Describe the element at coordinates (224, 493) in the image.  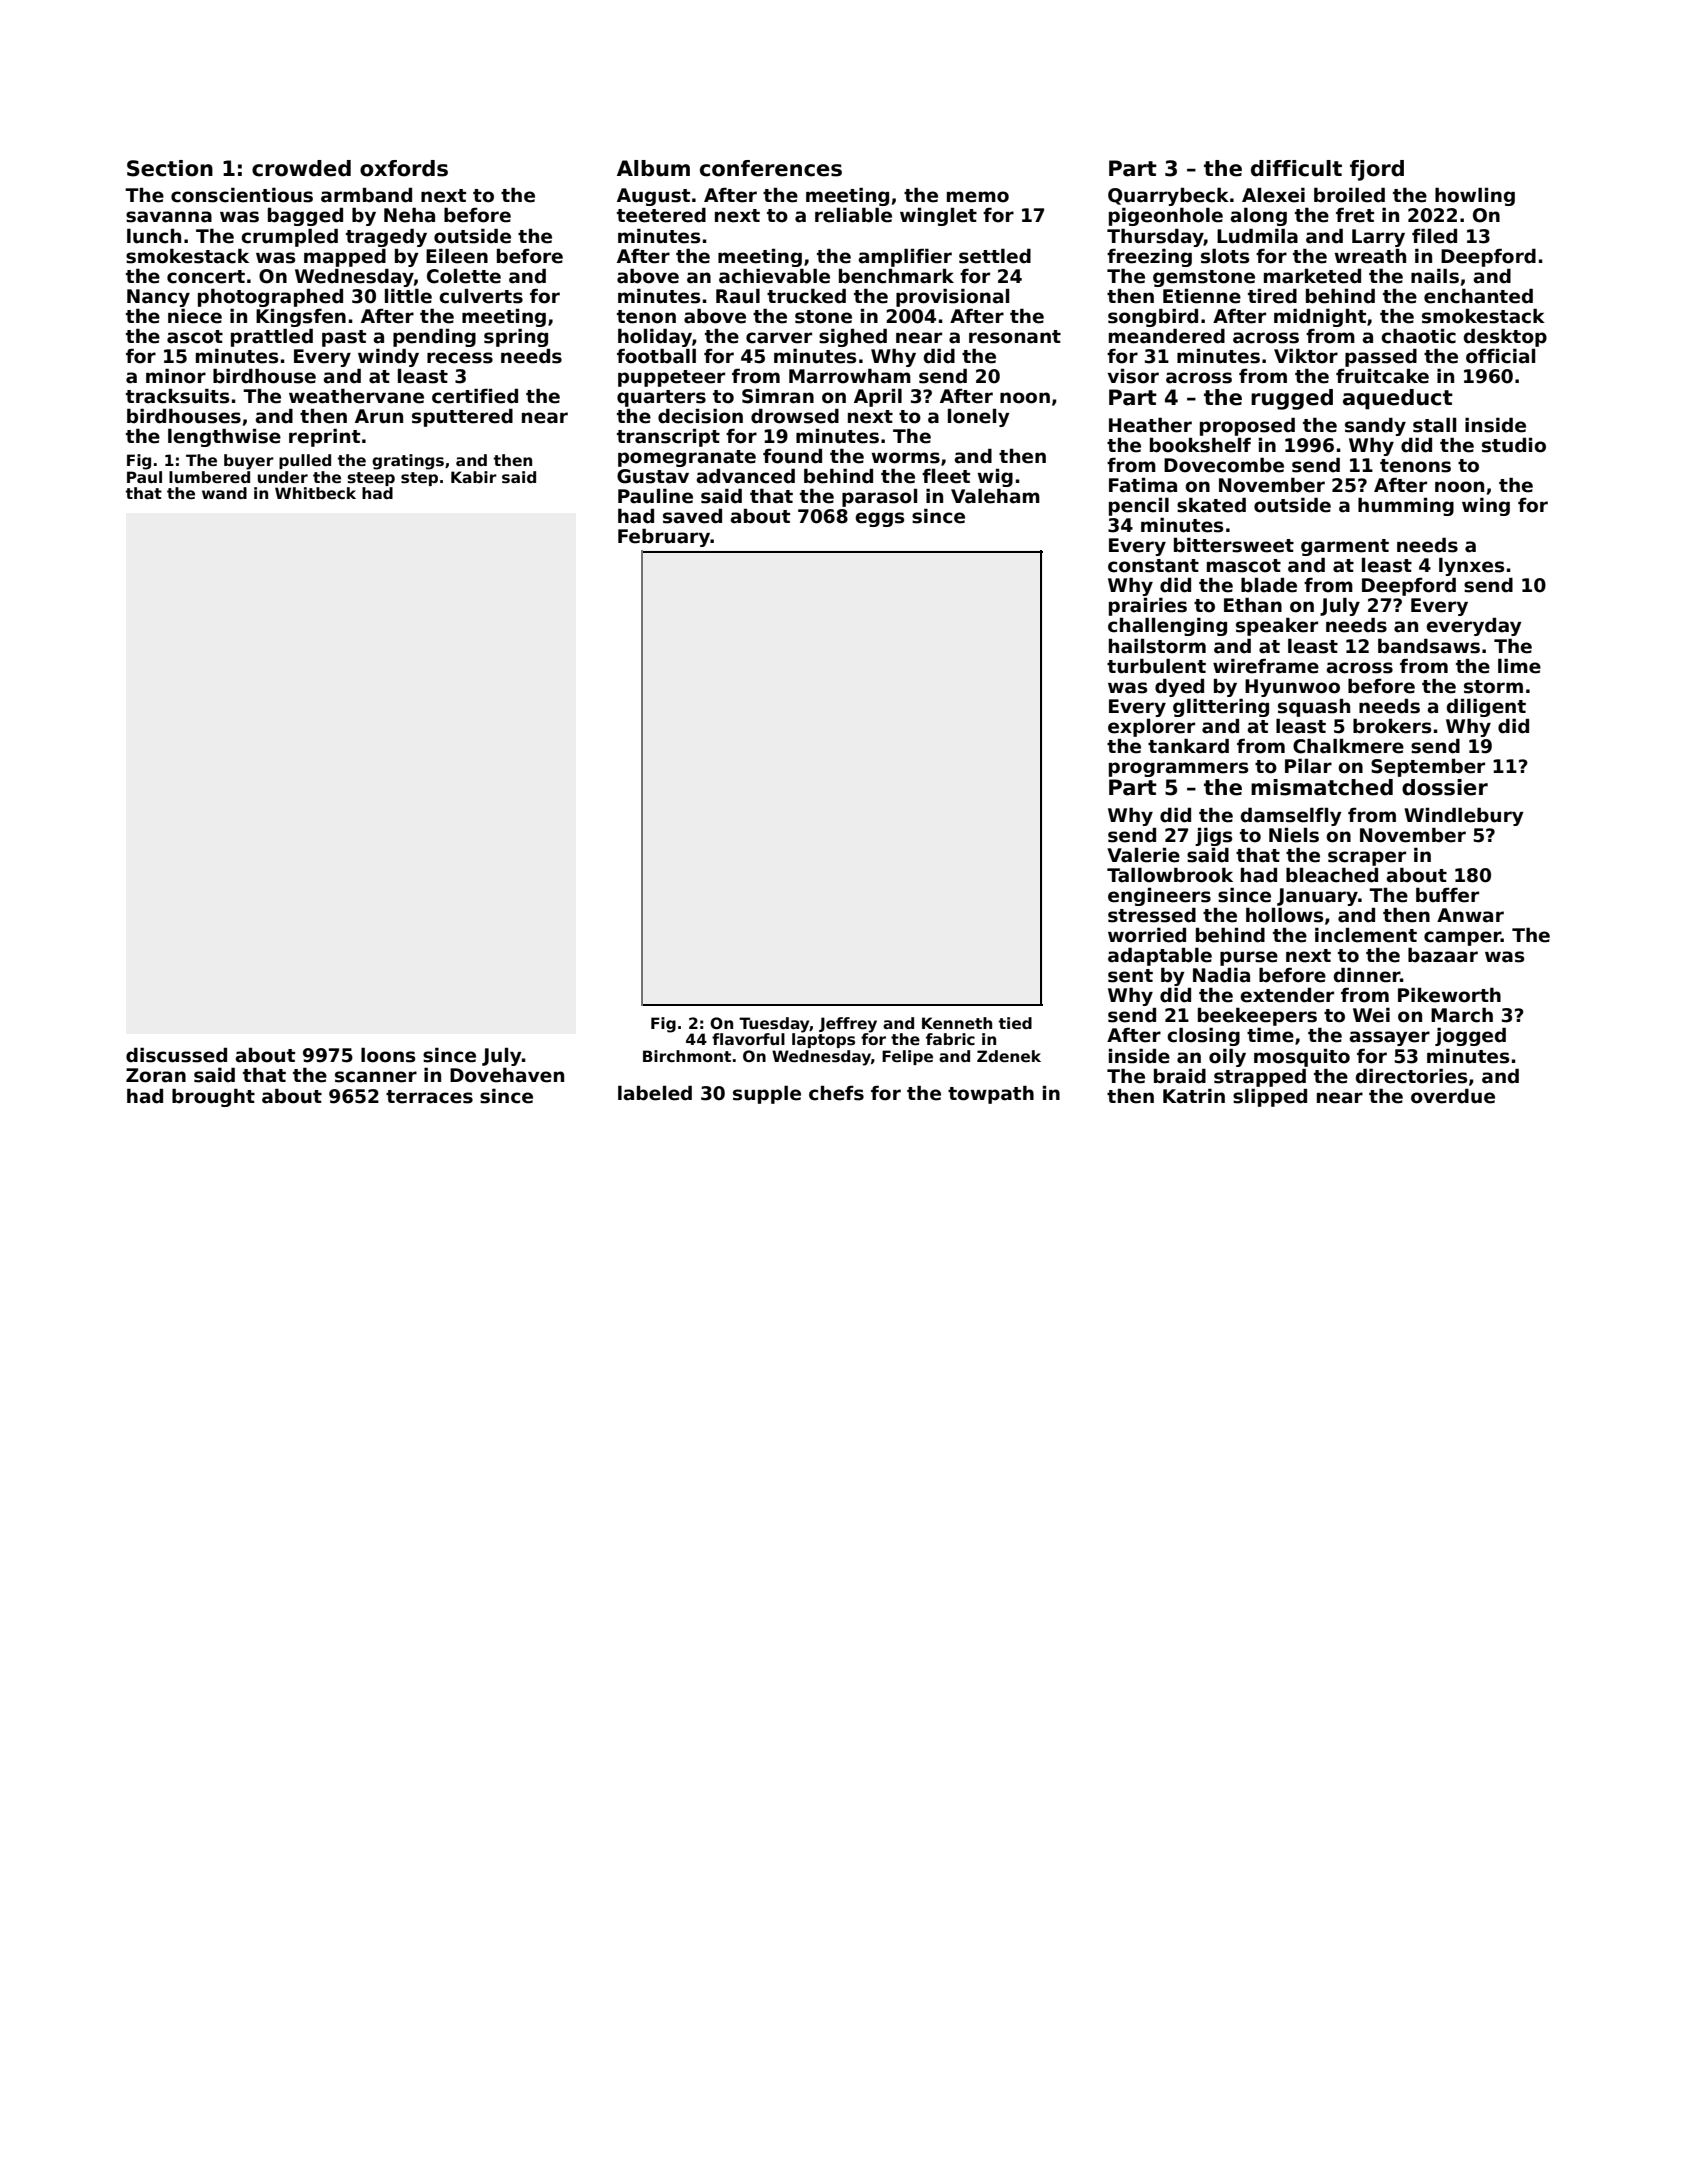
I see `wand` at that location.
